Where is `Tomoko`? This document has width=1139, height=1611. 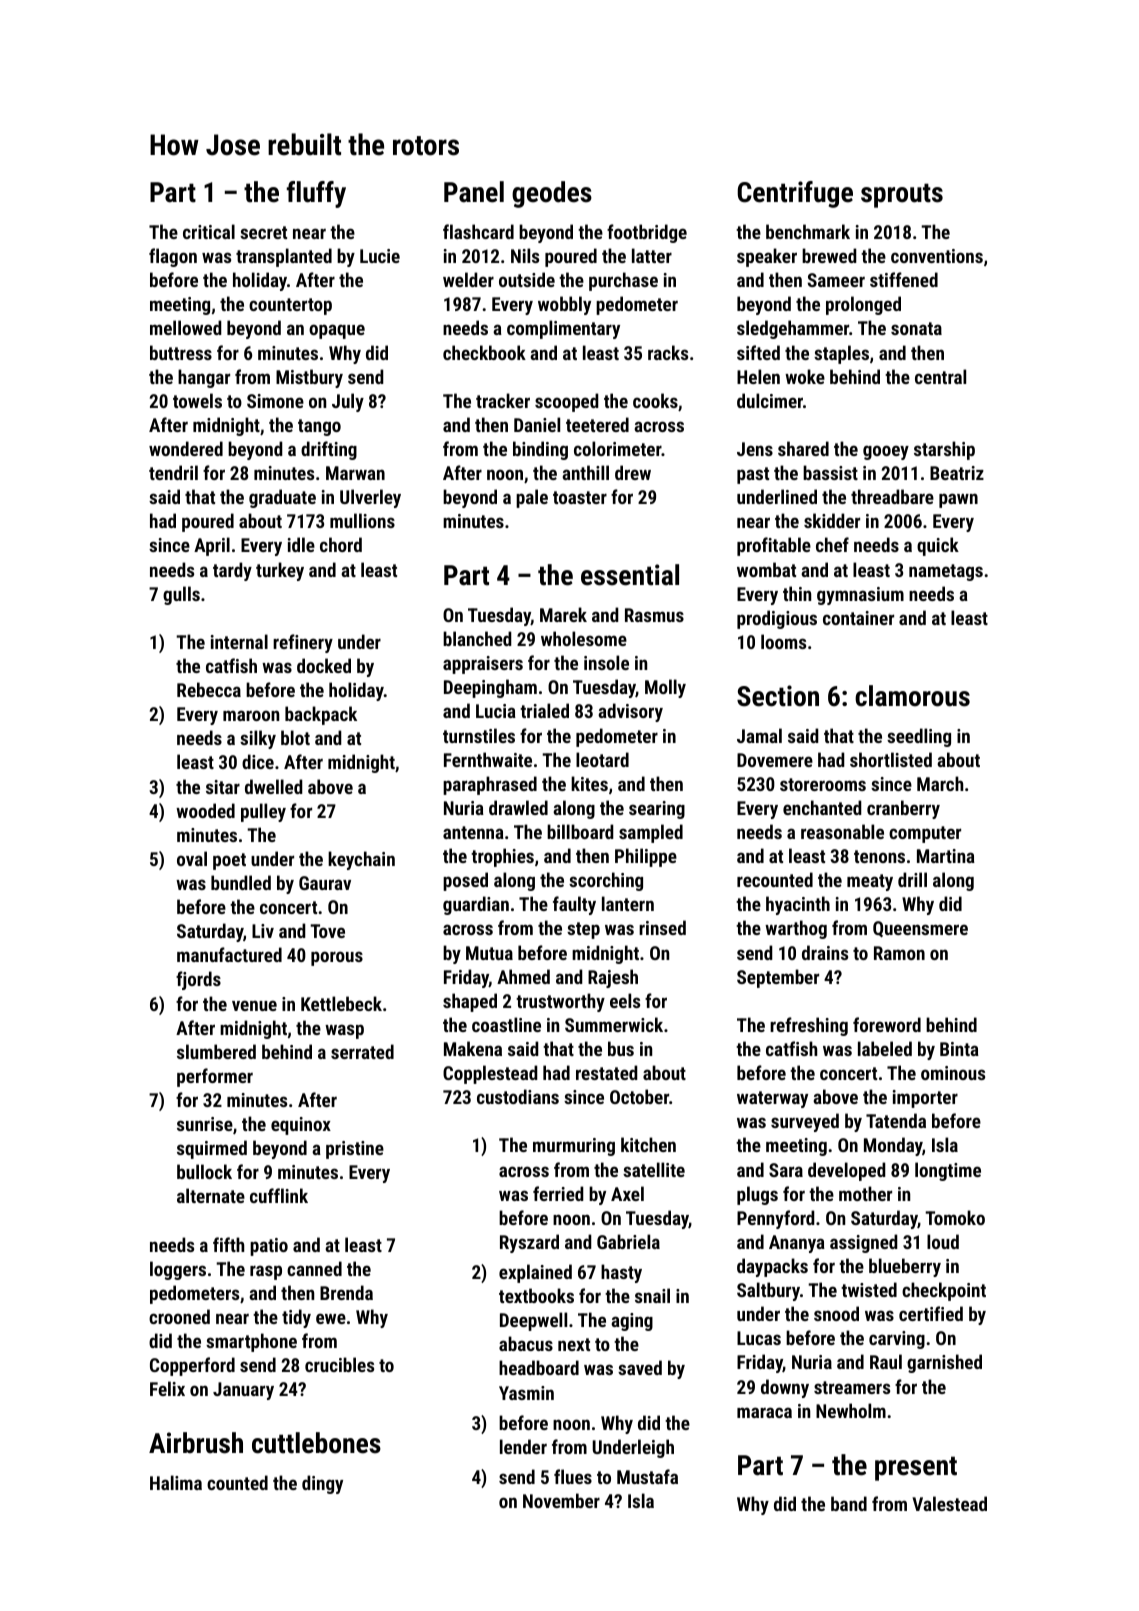
Tomoko is located at coordinates (955, 1217).
